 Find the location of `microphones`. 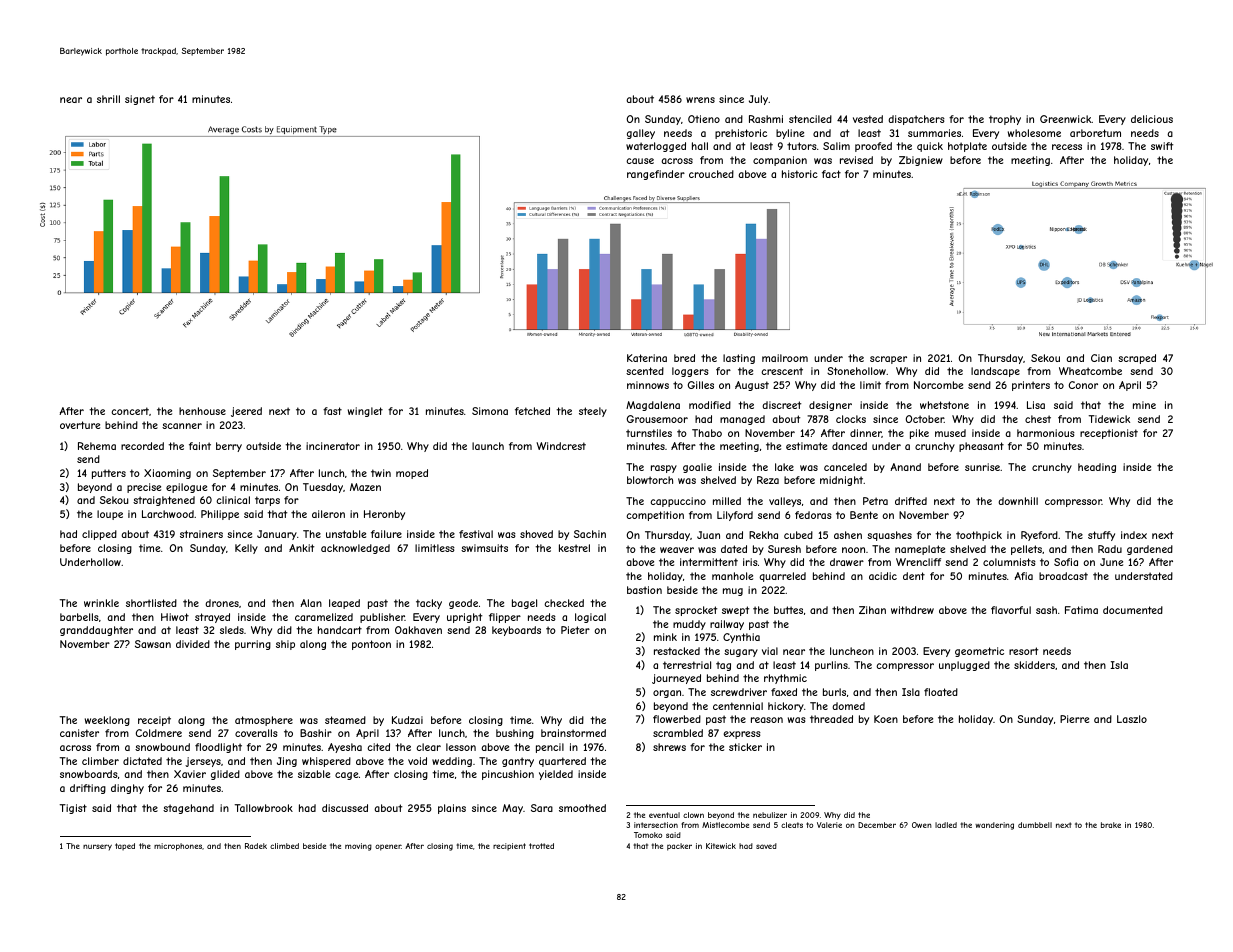

microphones is located at coordinates (178, 847).
